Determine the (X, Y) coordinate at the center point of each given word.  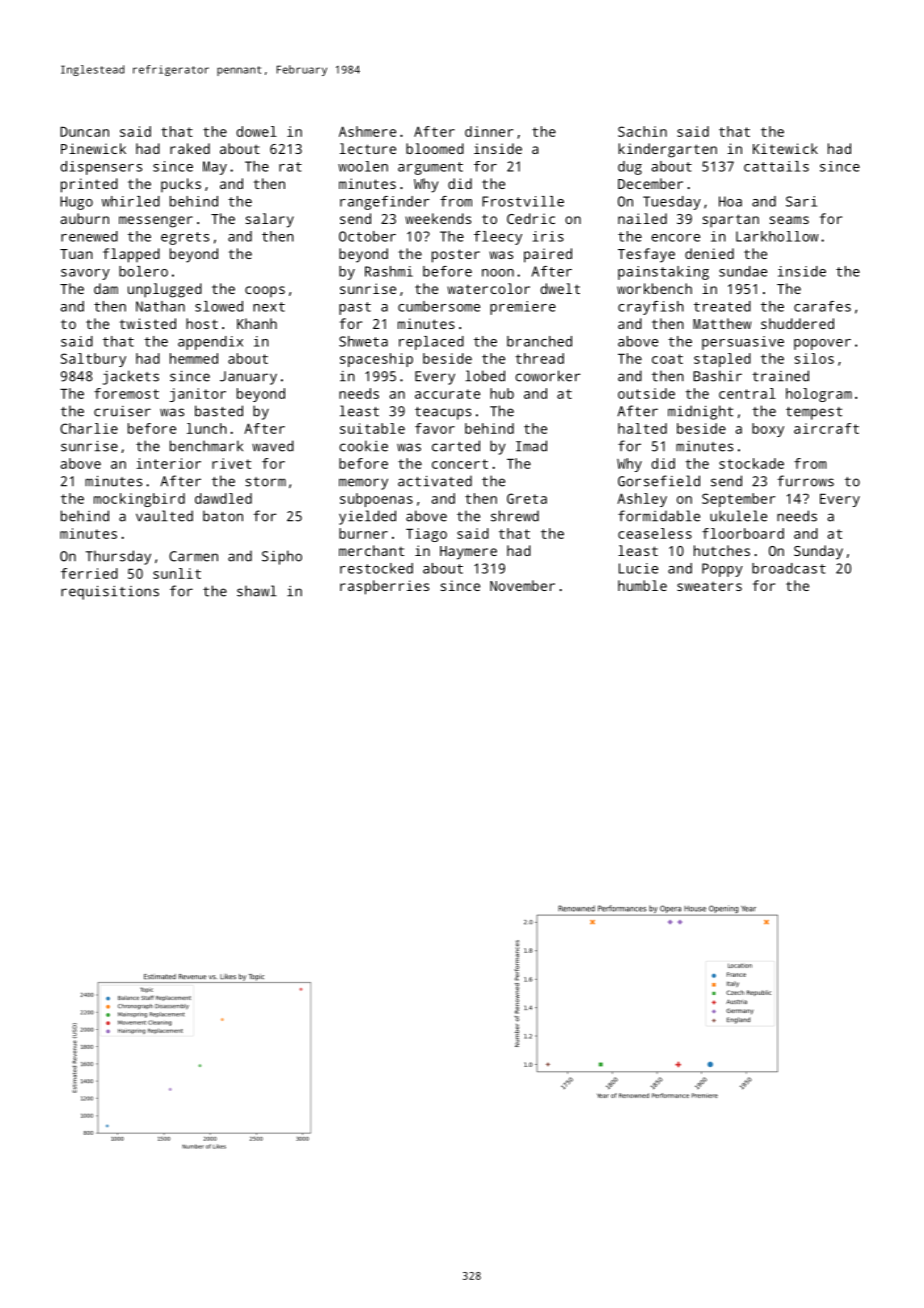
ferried (89, 573)
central (747, 393)
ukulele (738, 516)
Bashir (717, 376)
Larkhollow (777, 236)
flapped (131, 255)
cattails (776, 166)
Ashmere (367, 131)
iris (548, 236)
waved (273, 446)
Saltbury (93, 360)
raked (190, 148)
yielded (367, 517)
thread (539, 358)
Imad (531, 446)
